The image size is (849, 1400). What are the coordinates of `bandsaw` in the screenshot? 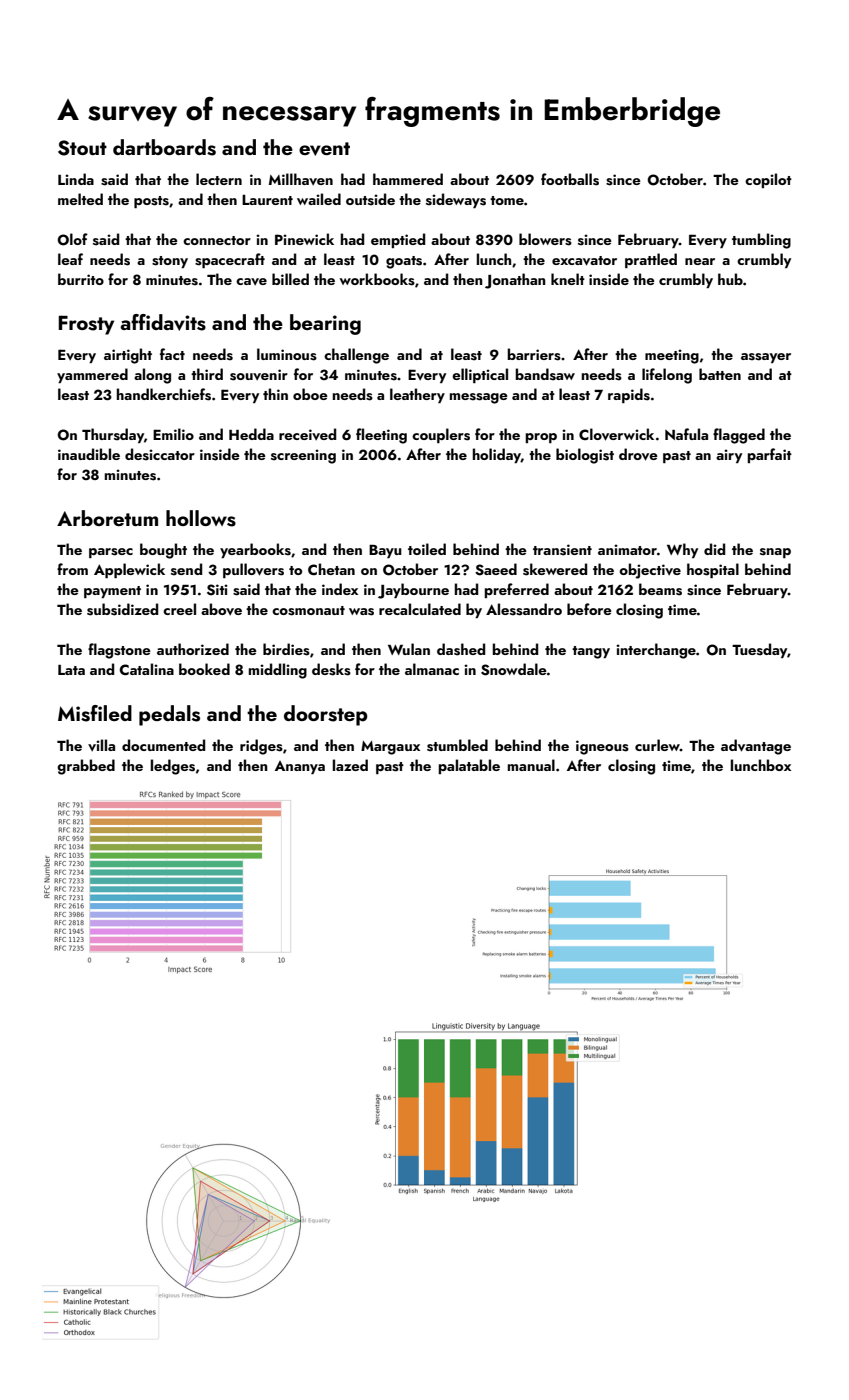 It's located at (545, 374).
